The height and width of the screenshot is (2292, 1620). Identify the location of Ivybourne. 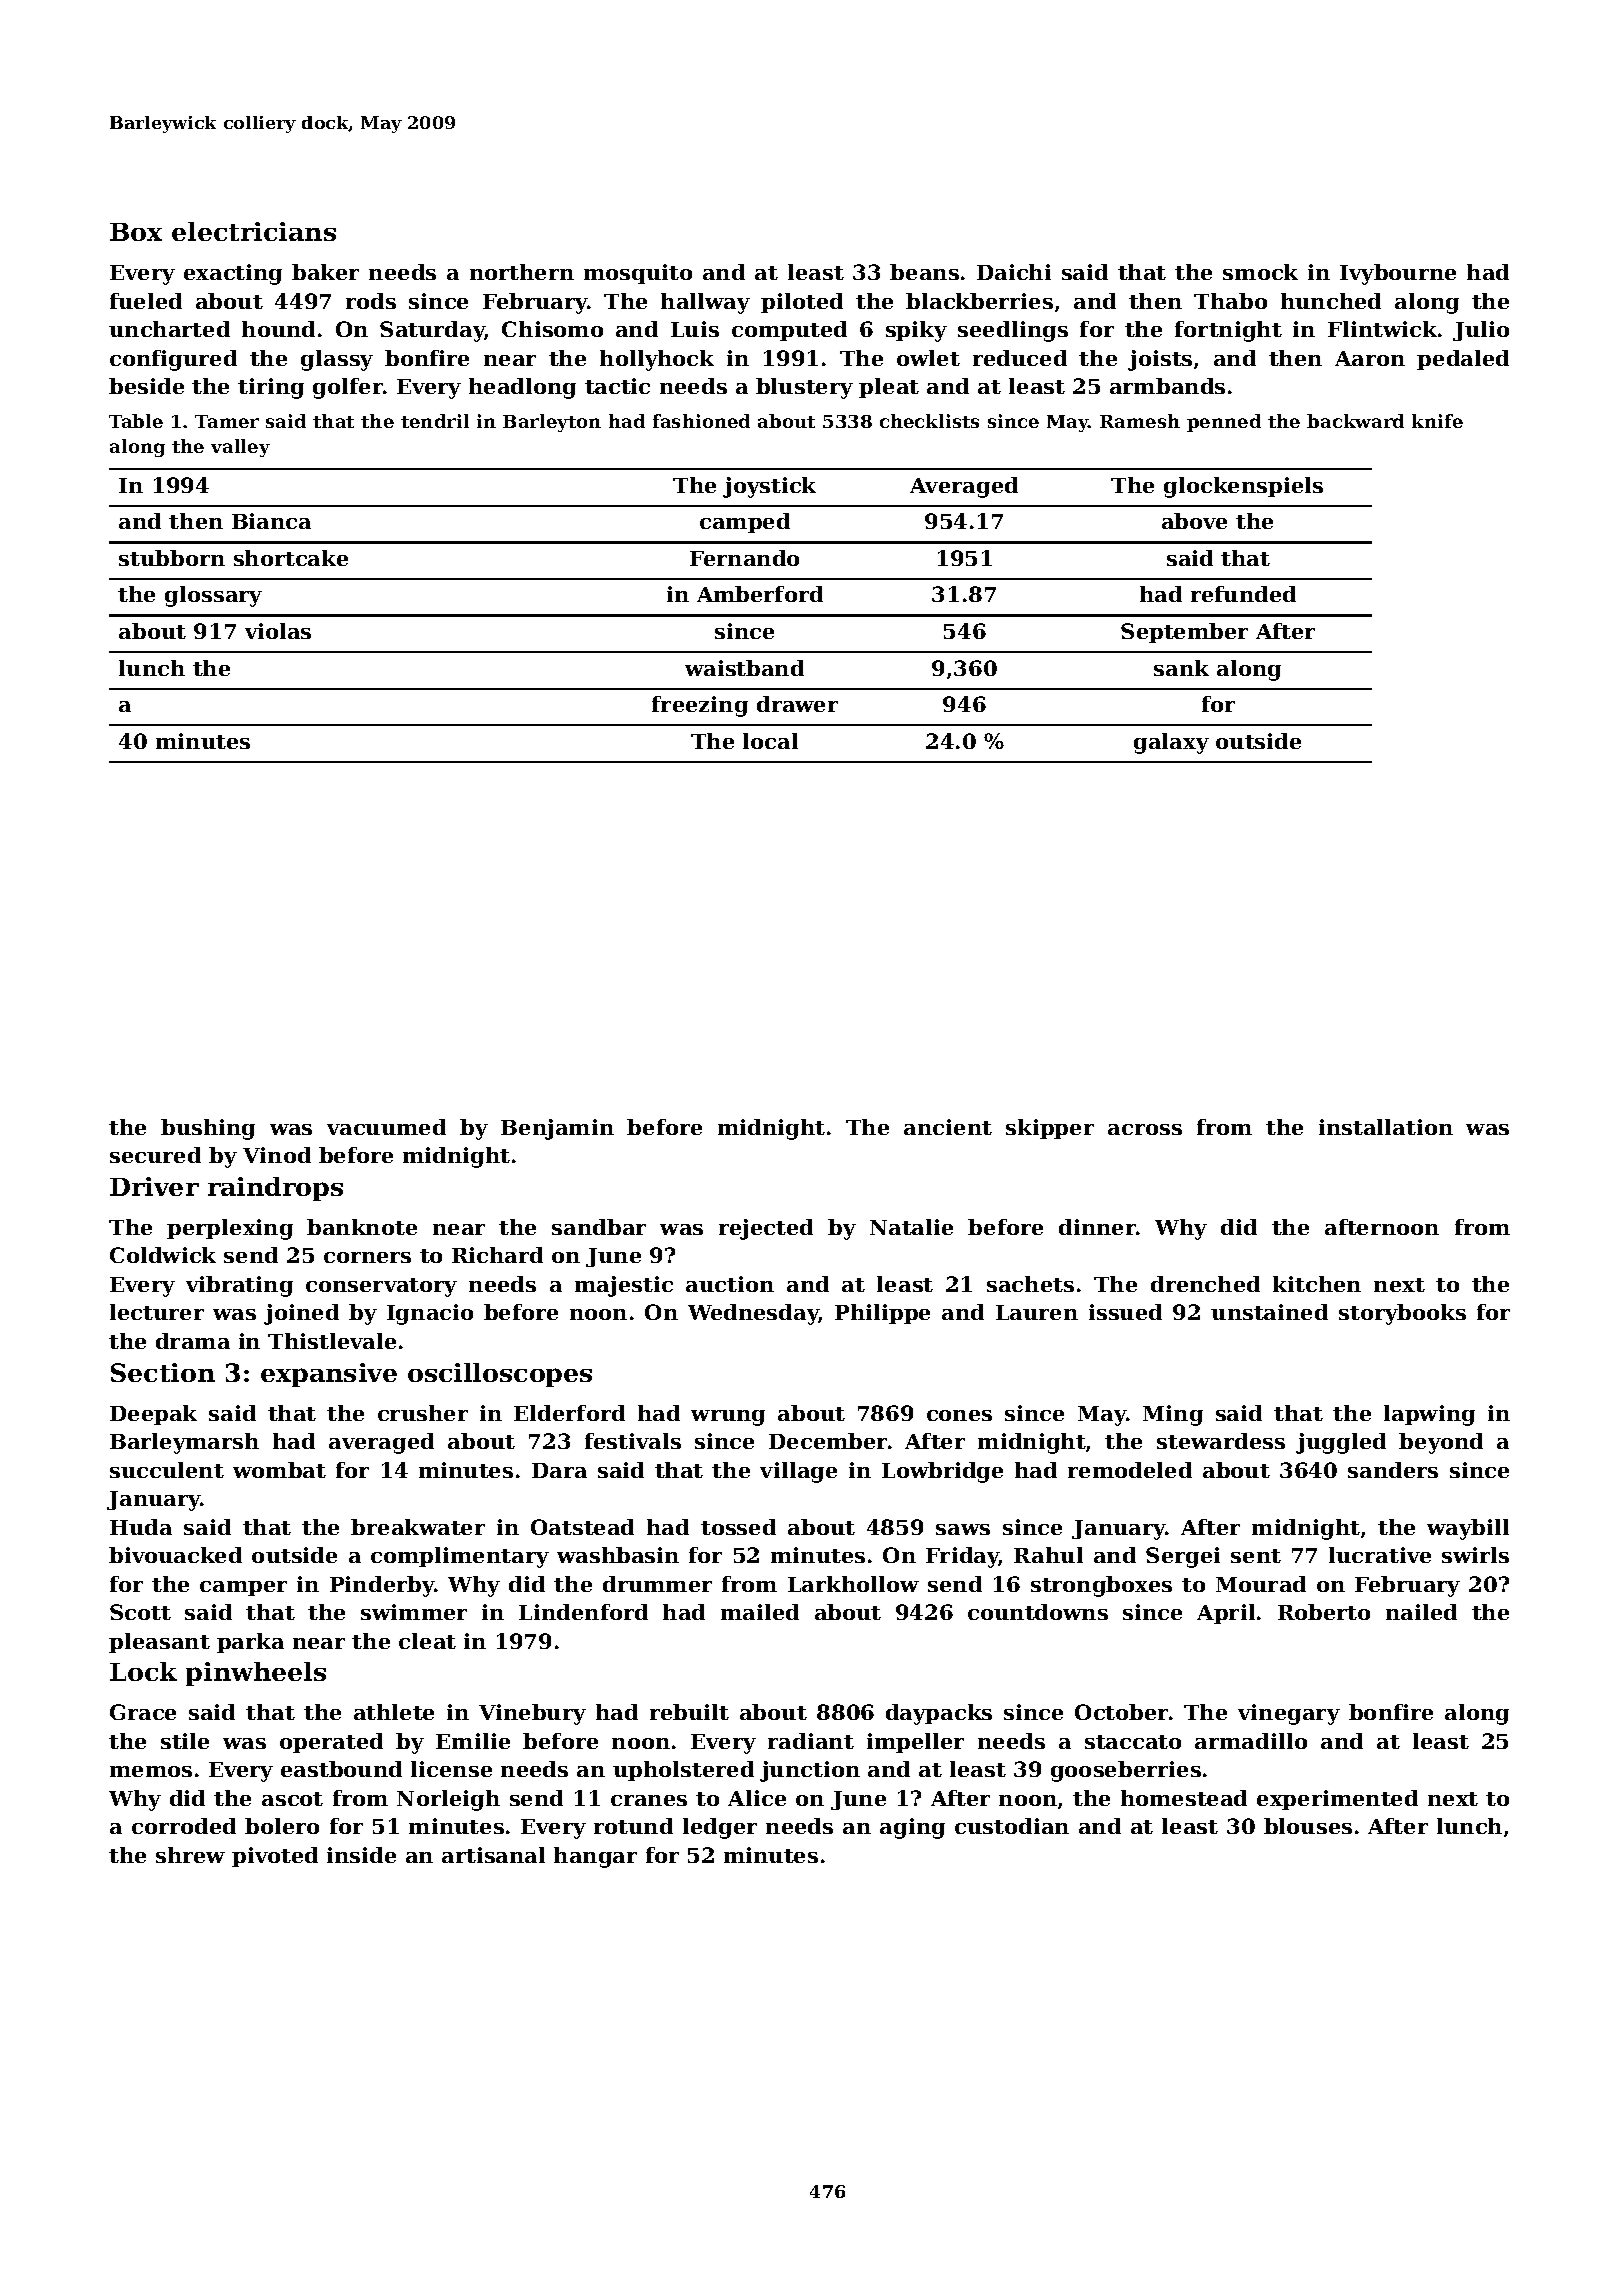
(1398, 274).
